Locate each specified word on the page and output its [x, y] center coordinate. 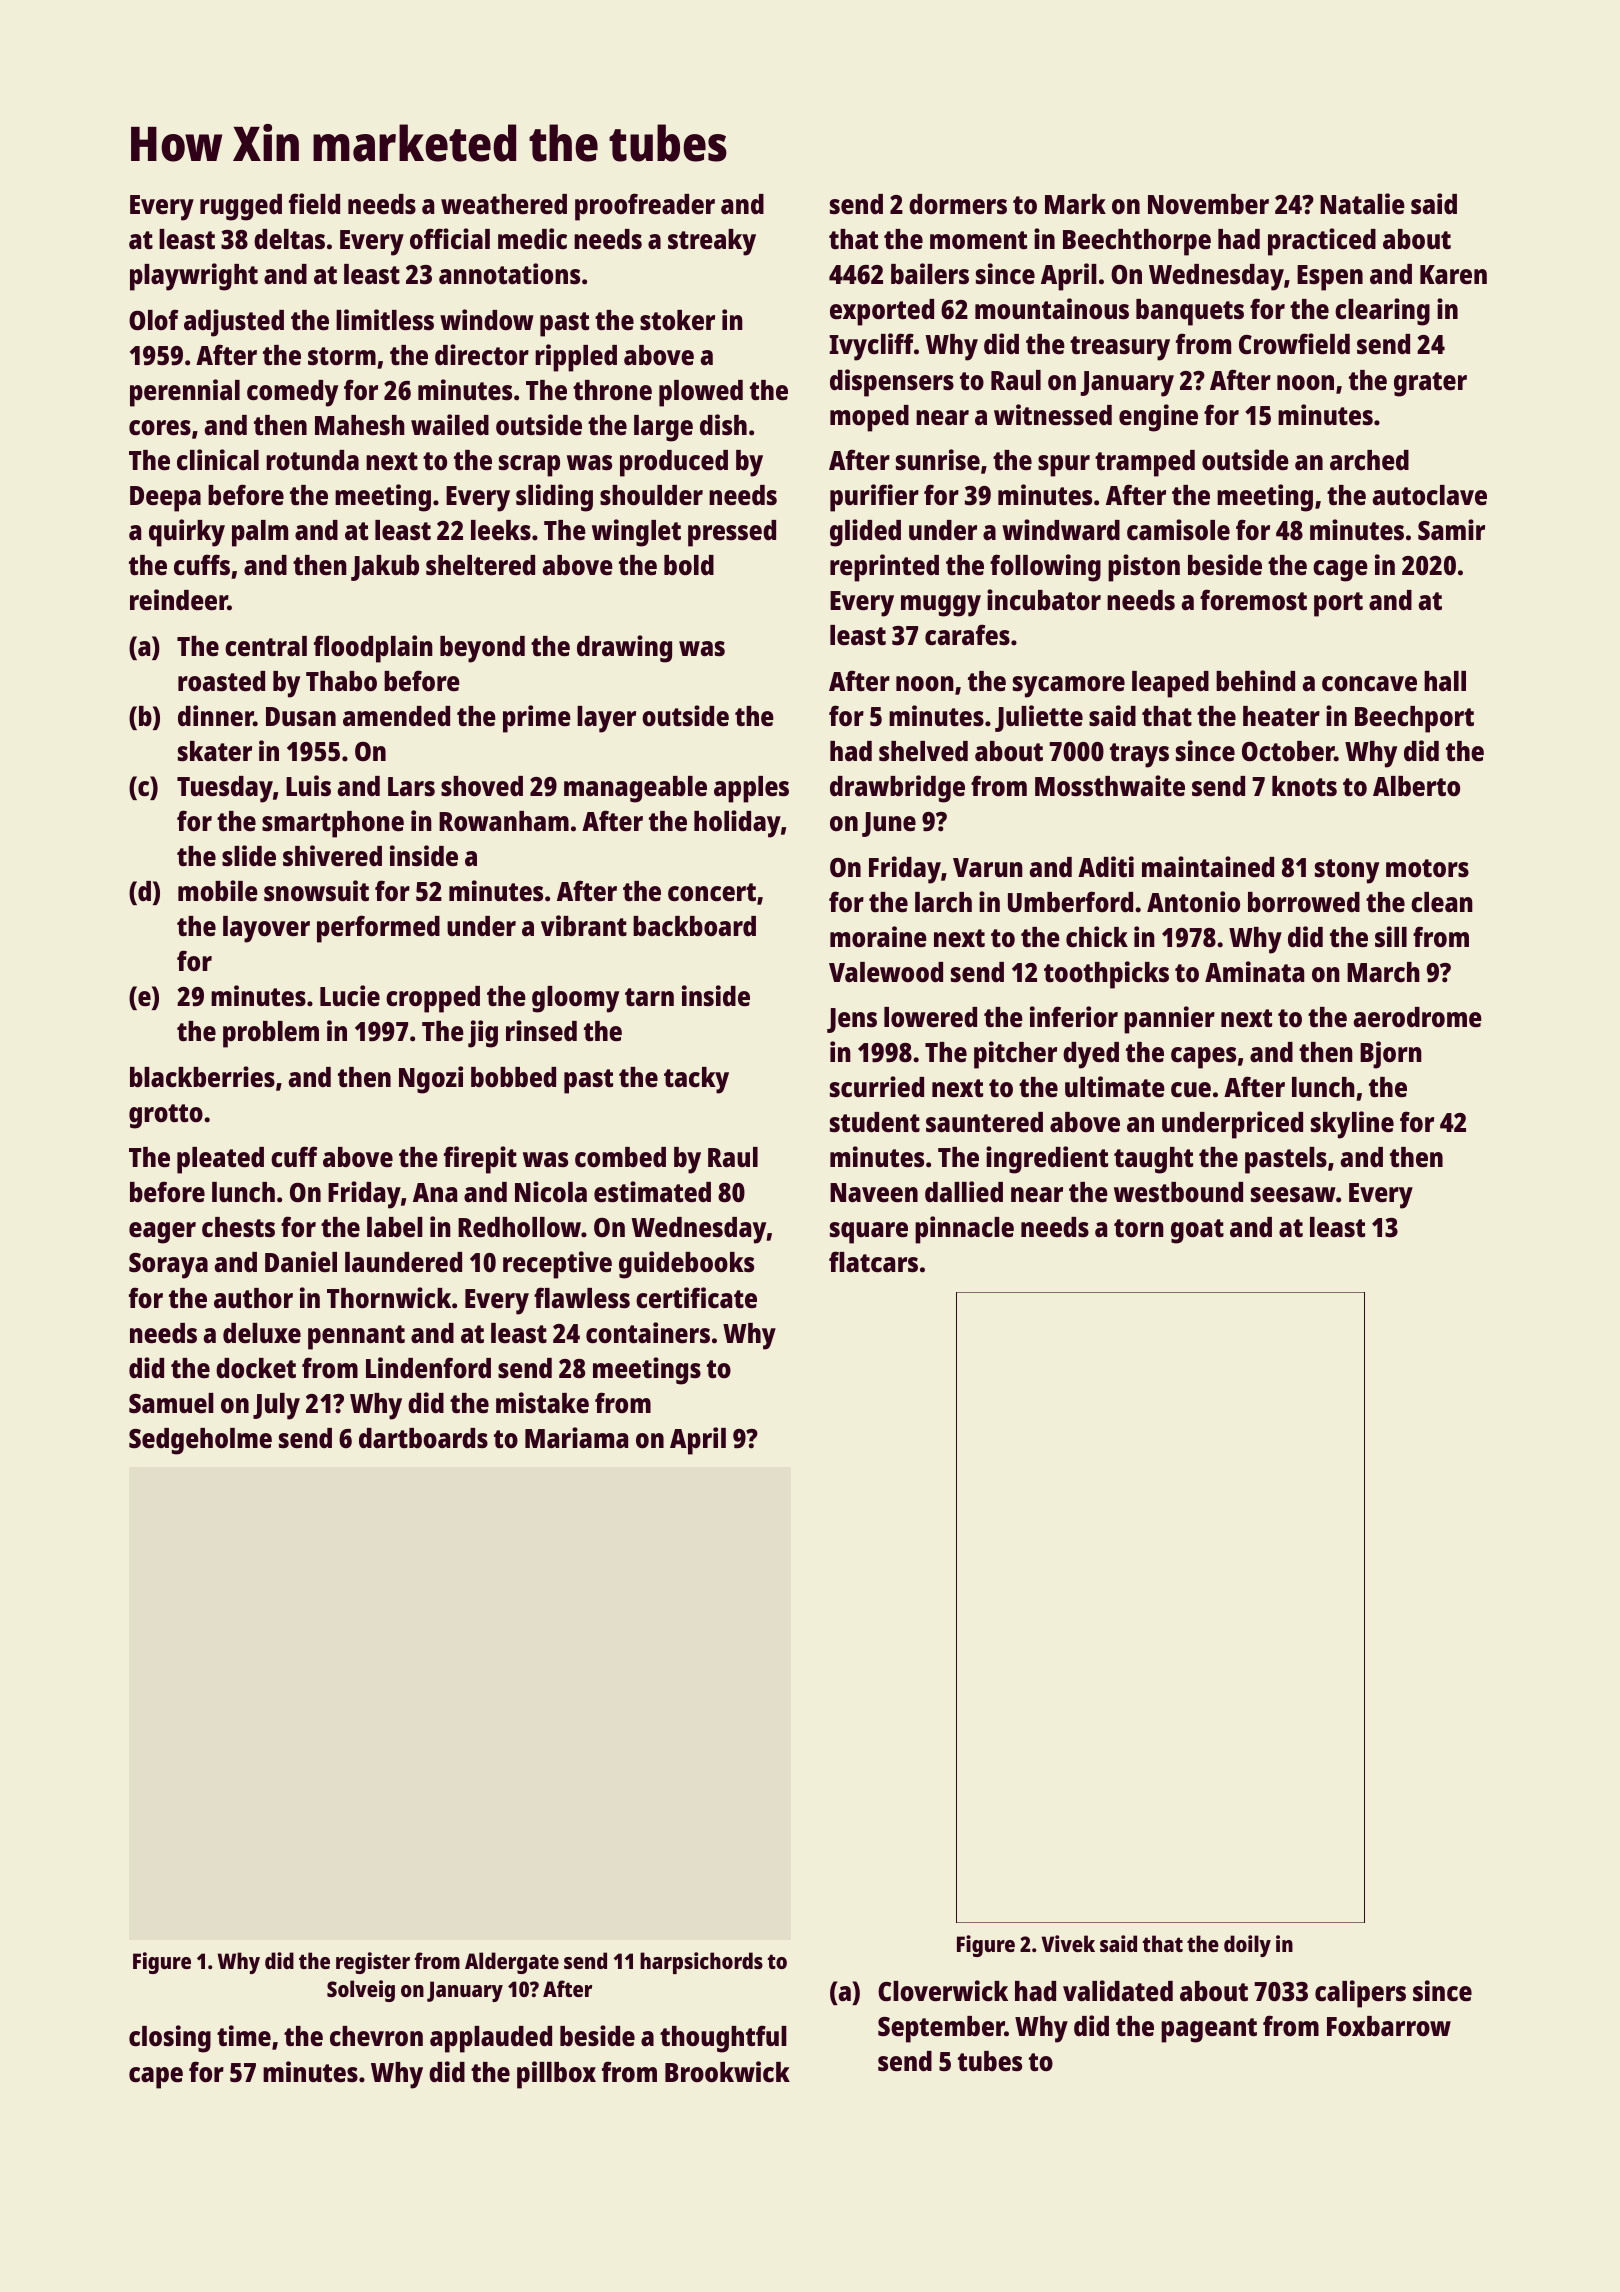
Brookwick [727, 2072]
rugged [241, 207]
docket [256, 1368]
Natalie [1362, 203]
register [373, 1963]
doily [1247, 1946]
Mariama [576, 1437]
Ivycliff [871, 347]
